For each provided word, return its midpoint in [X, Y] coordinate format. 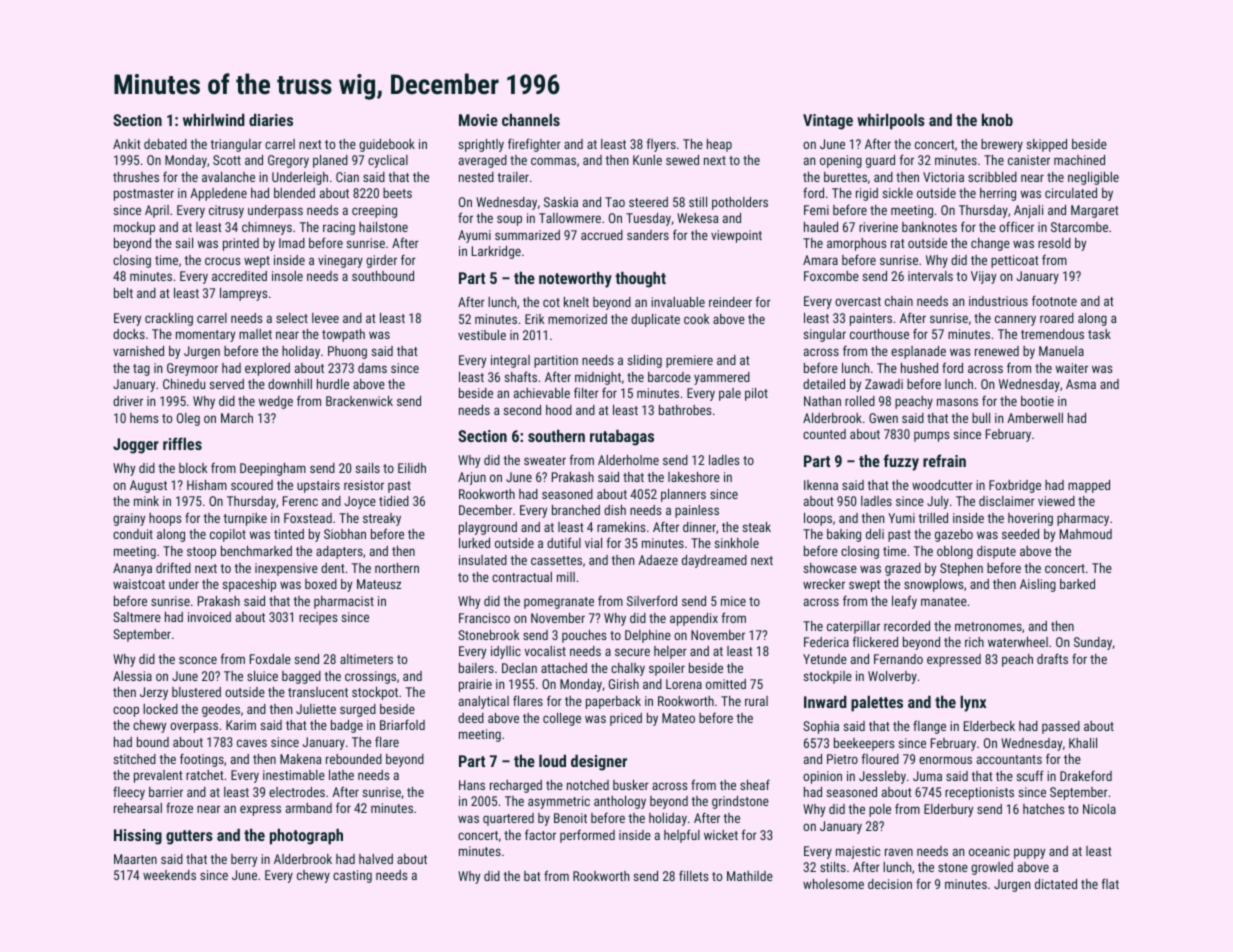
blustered [196, 692]
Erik [534, 319]
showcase [830, 568]
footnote [1054, 300]
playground [488, 528]
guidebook [387, 145]
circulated [1071, 193]
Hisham [207, 485]
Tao [615, 202]
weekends [169, 875]
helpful [682, 836]
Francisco [484, 618]
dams [372, 368]
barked [1077, 584]
